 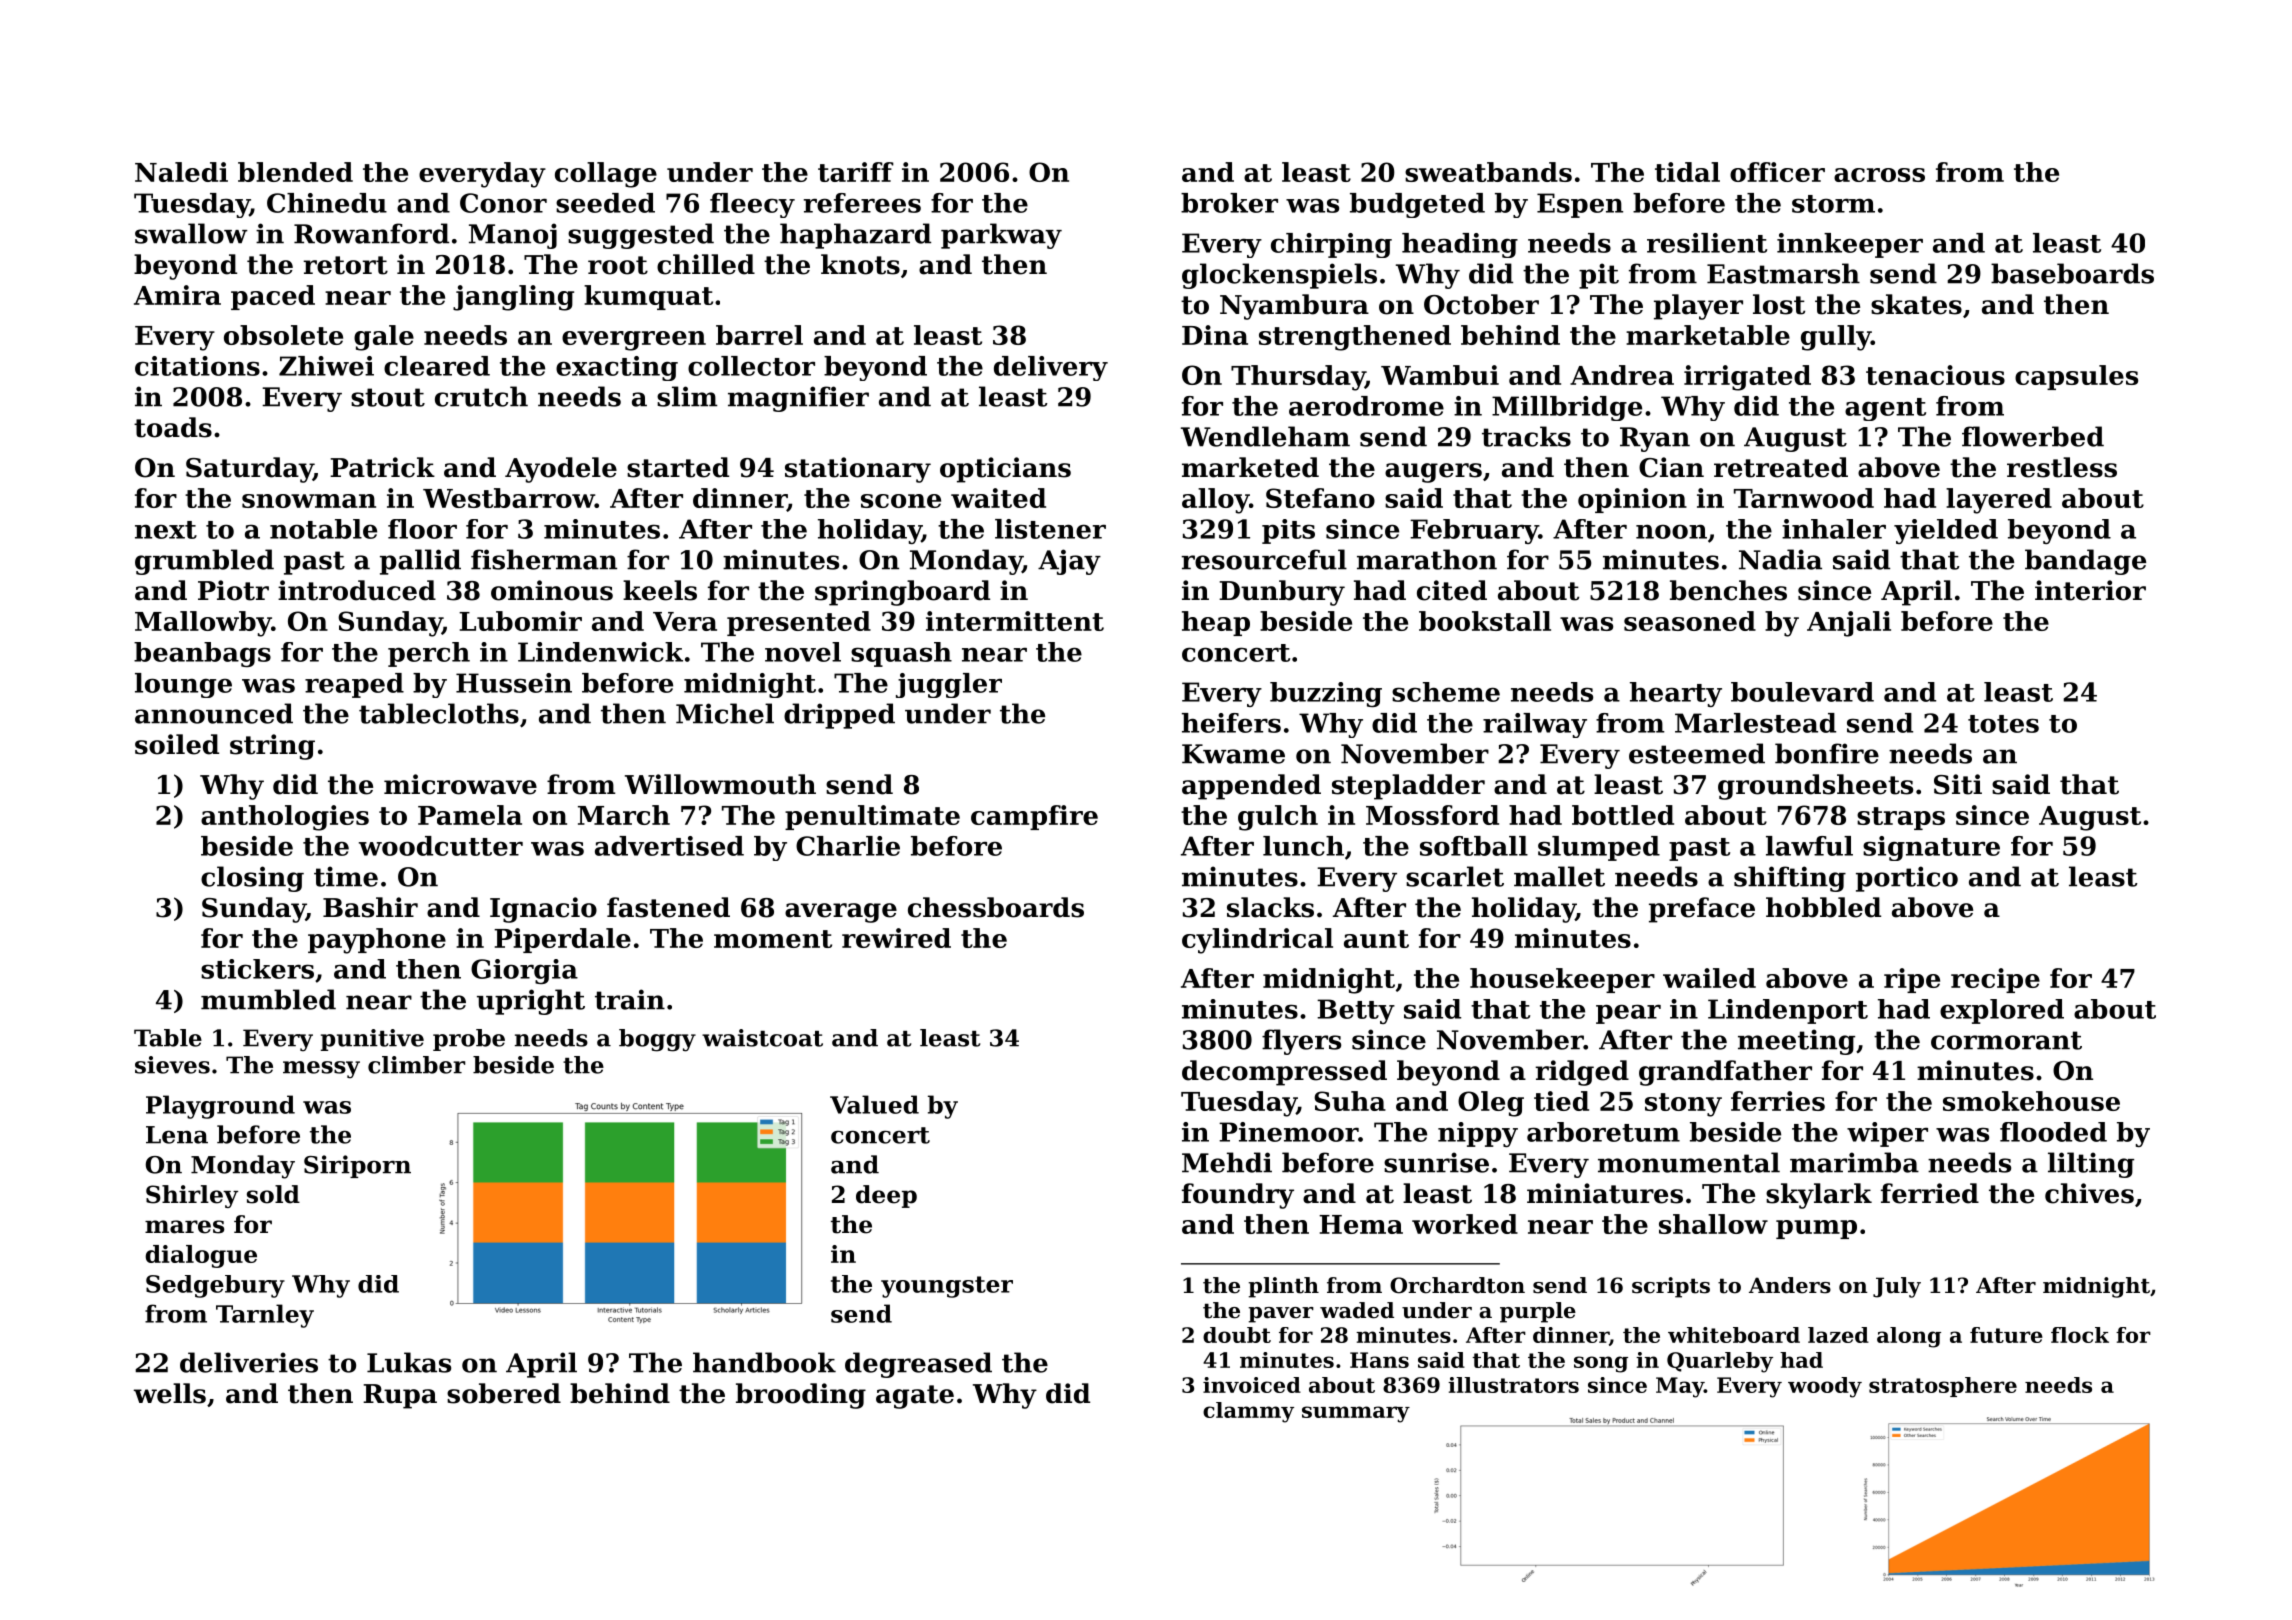 I want to click on Tarnley, so click(x=265, y=1316).
